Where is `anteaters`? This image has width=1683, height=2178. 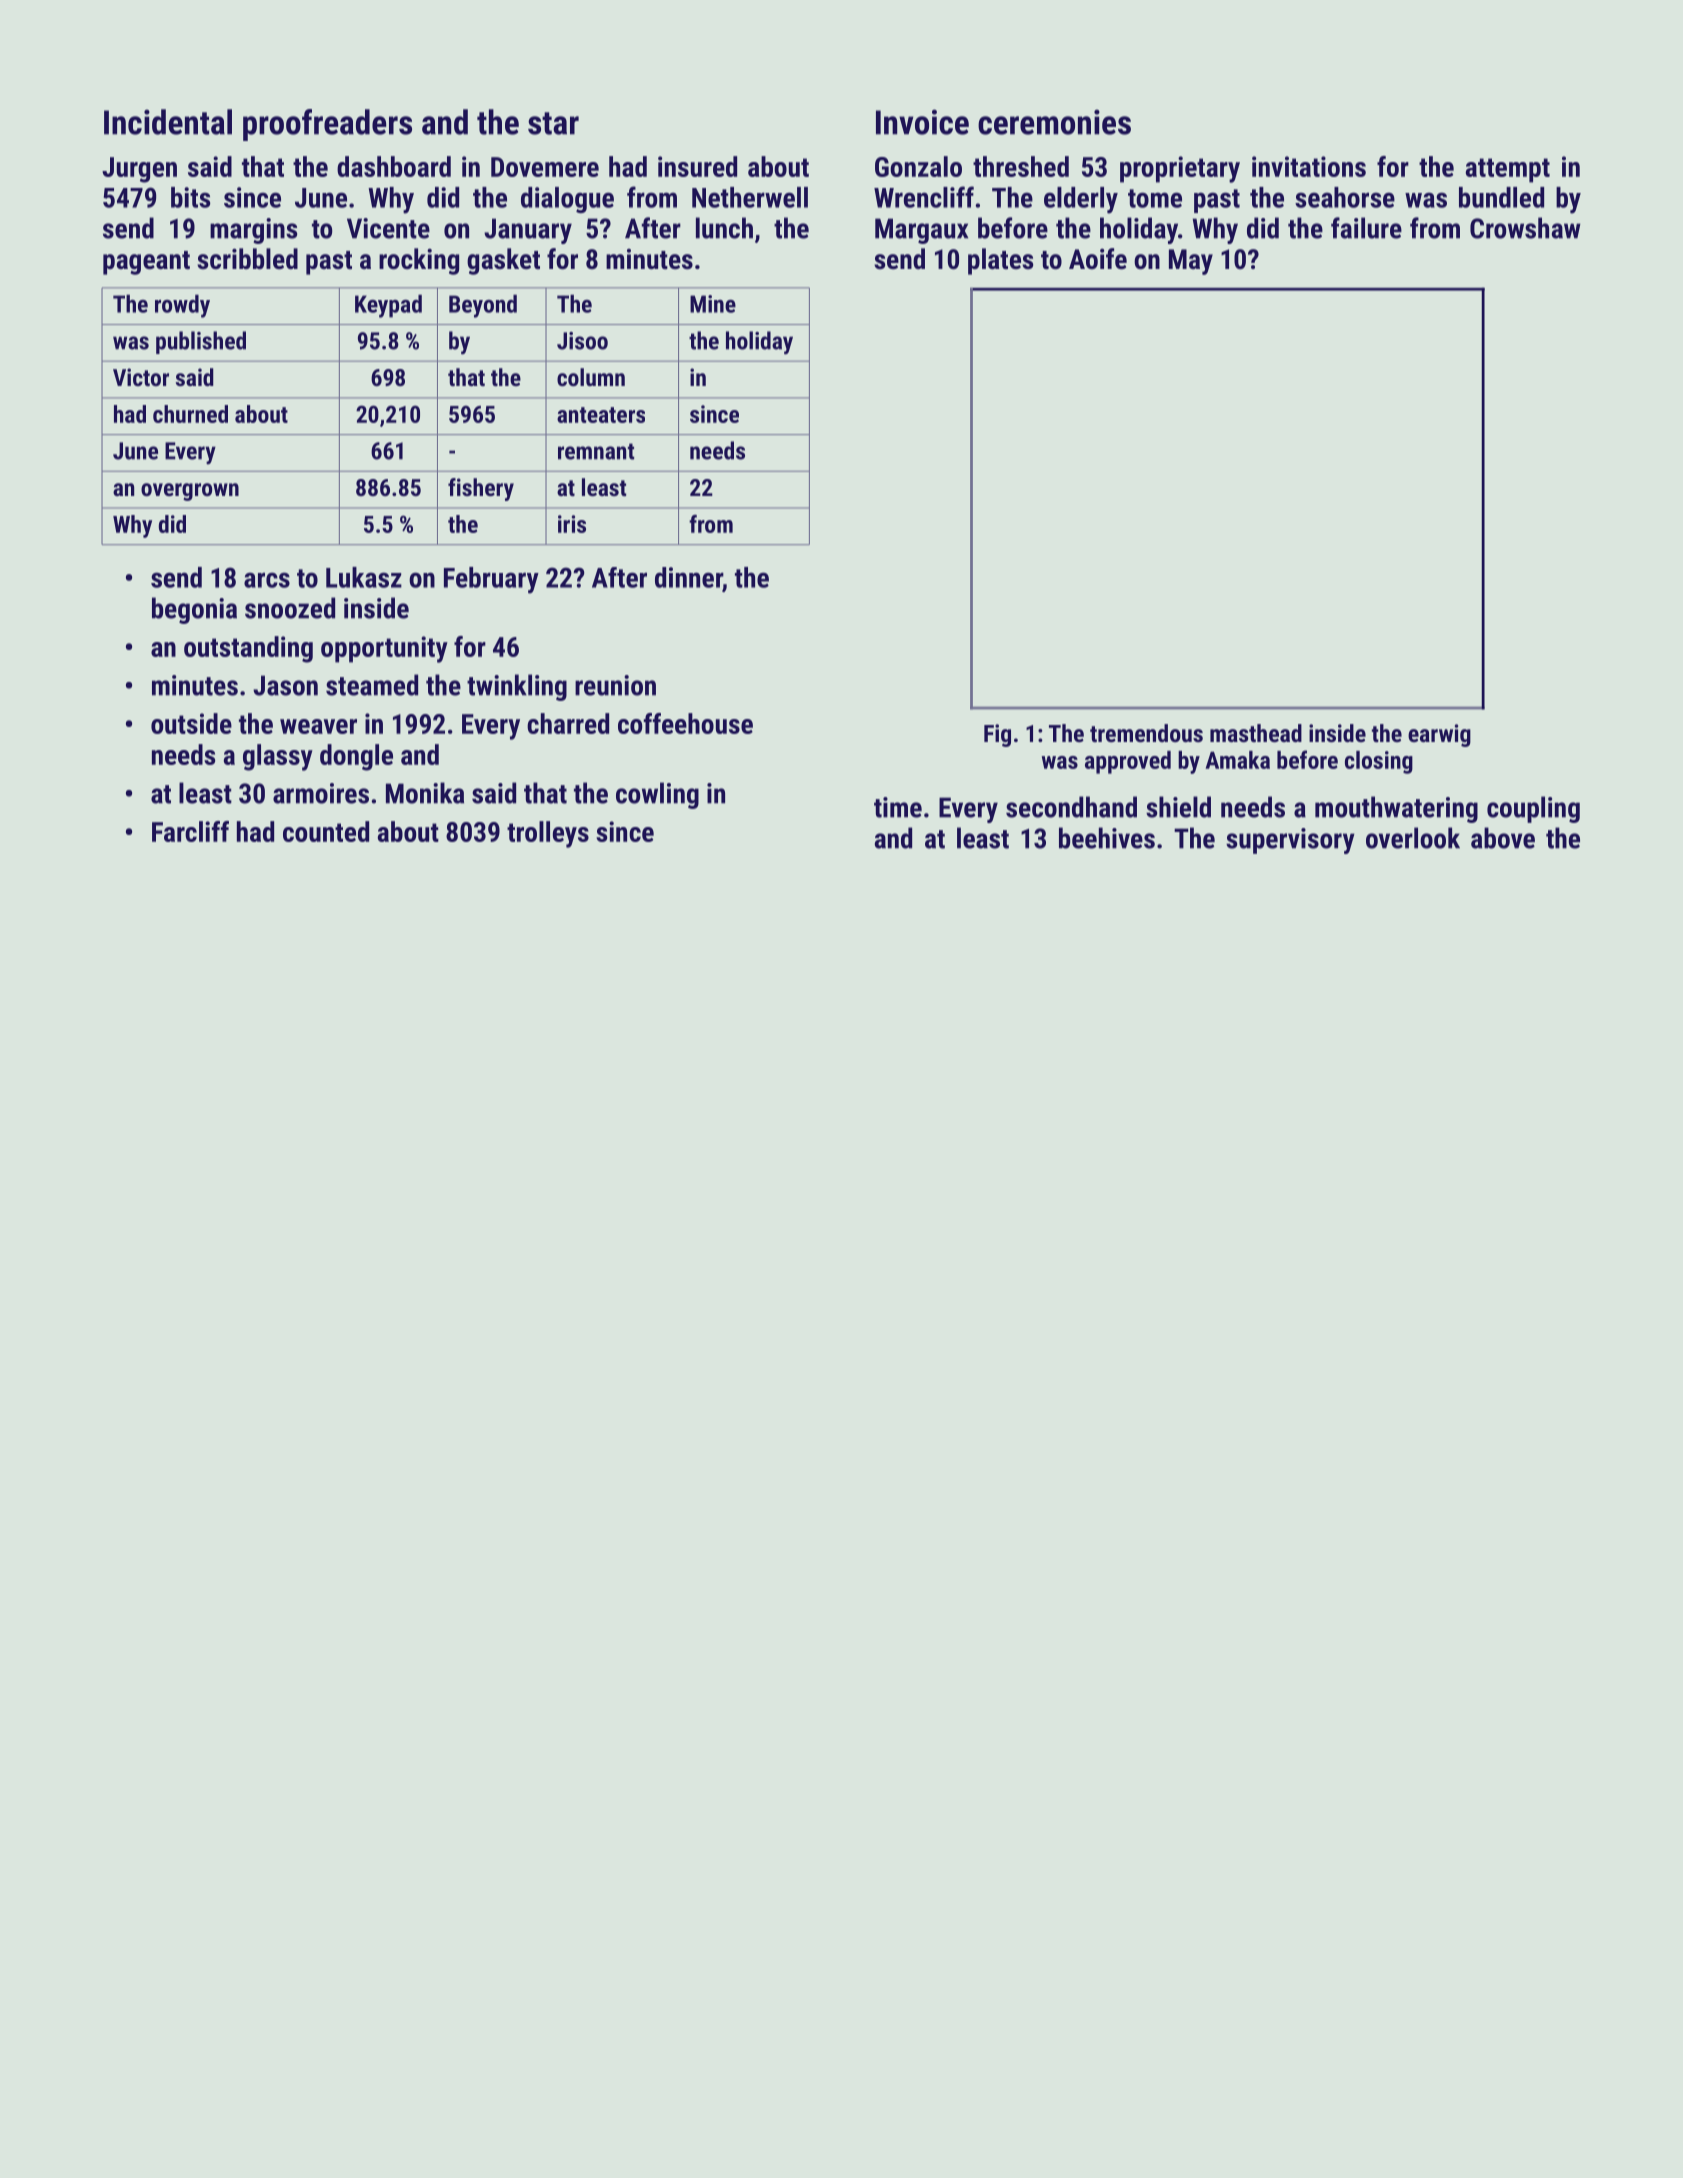
anteaters is located at coordinates (601, 415).
